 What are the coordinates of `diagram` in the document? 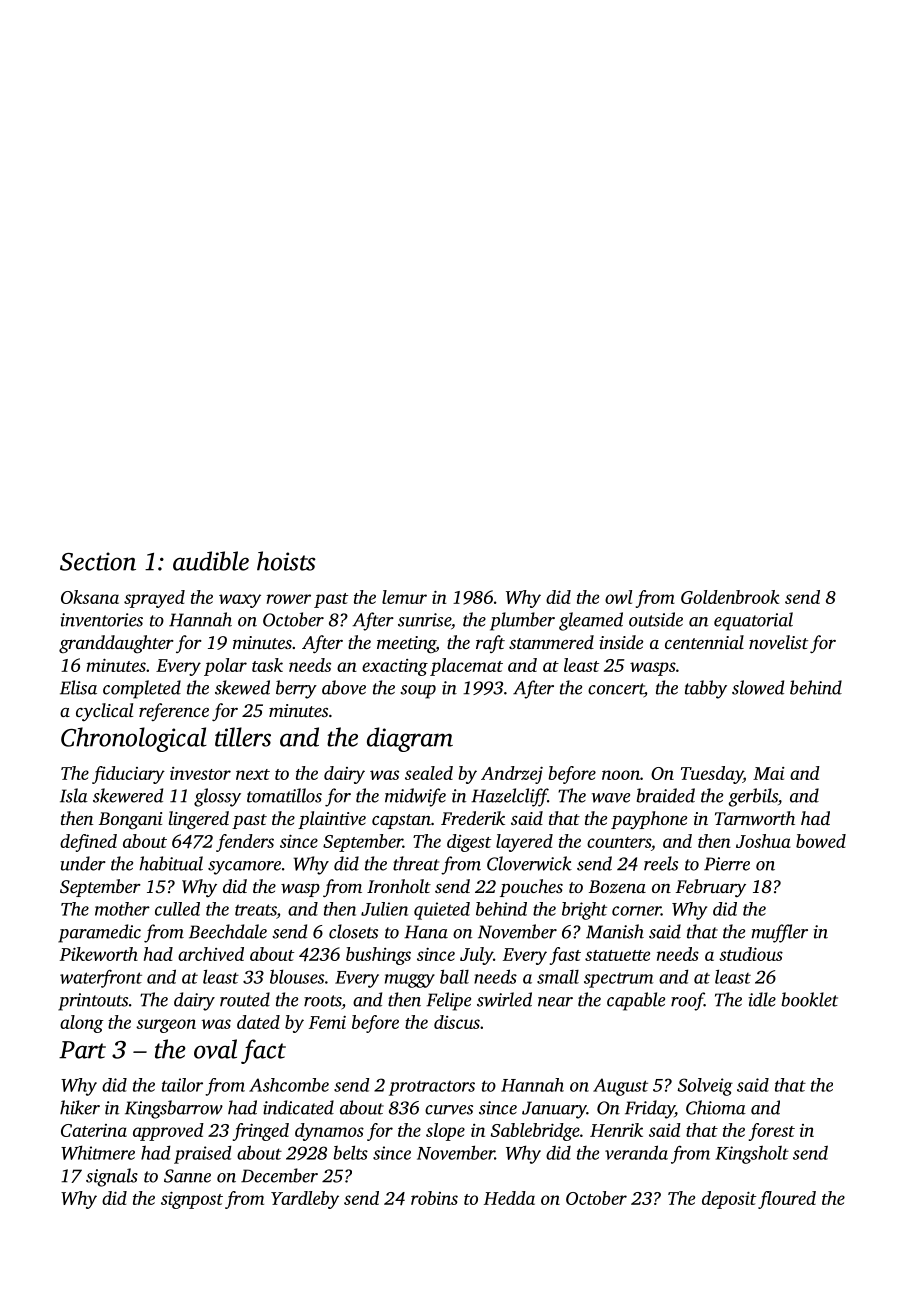 It's located at (410, 739).
